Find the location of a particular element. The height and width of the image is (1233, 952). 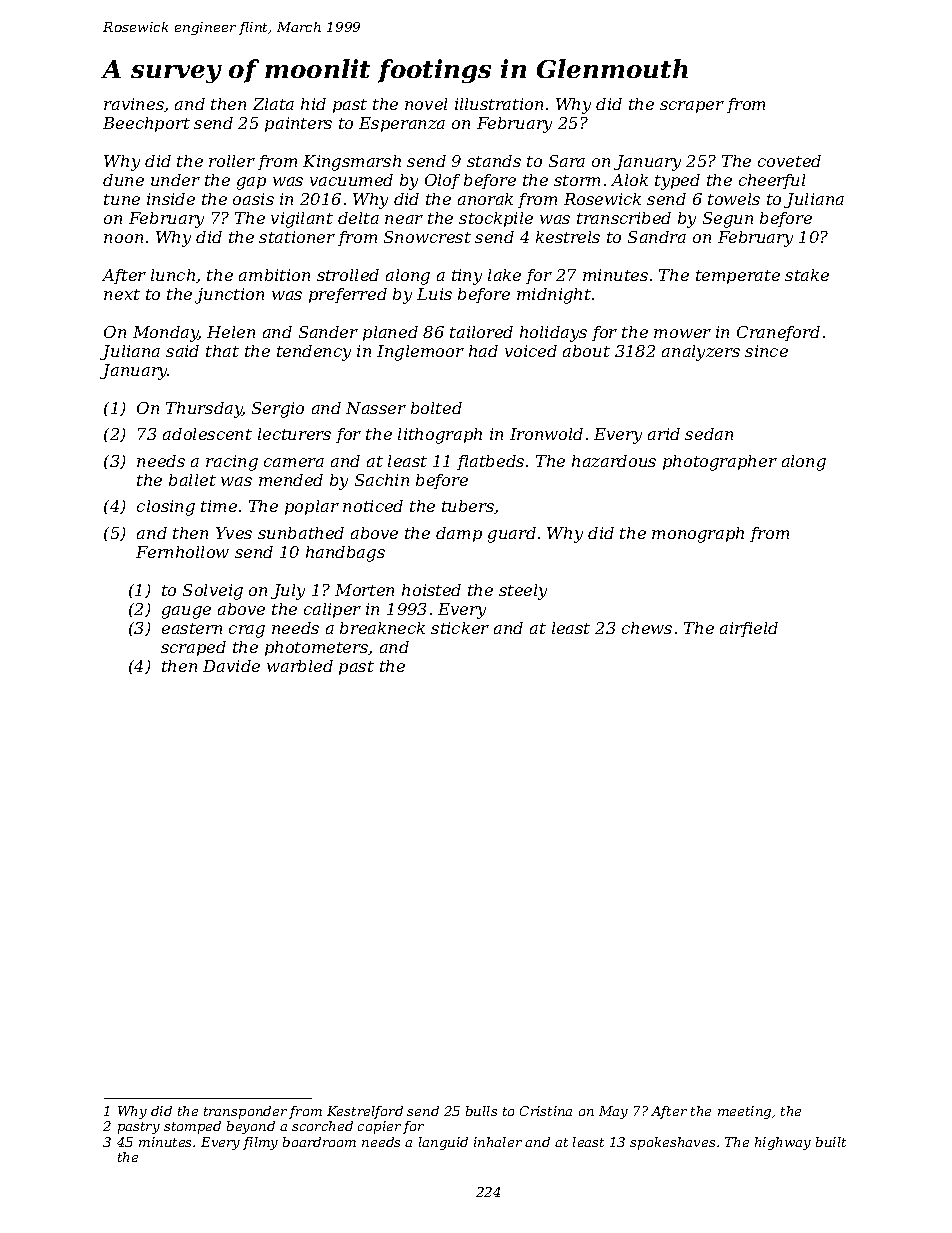

highway is located at coordinates (783, 1143).
